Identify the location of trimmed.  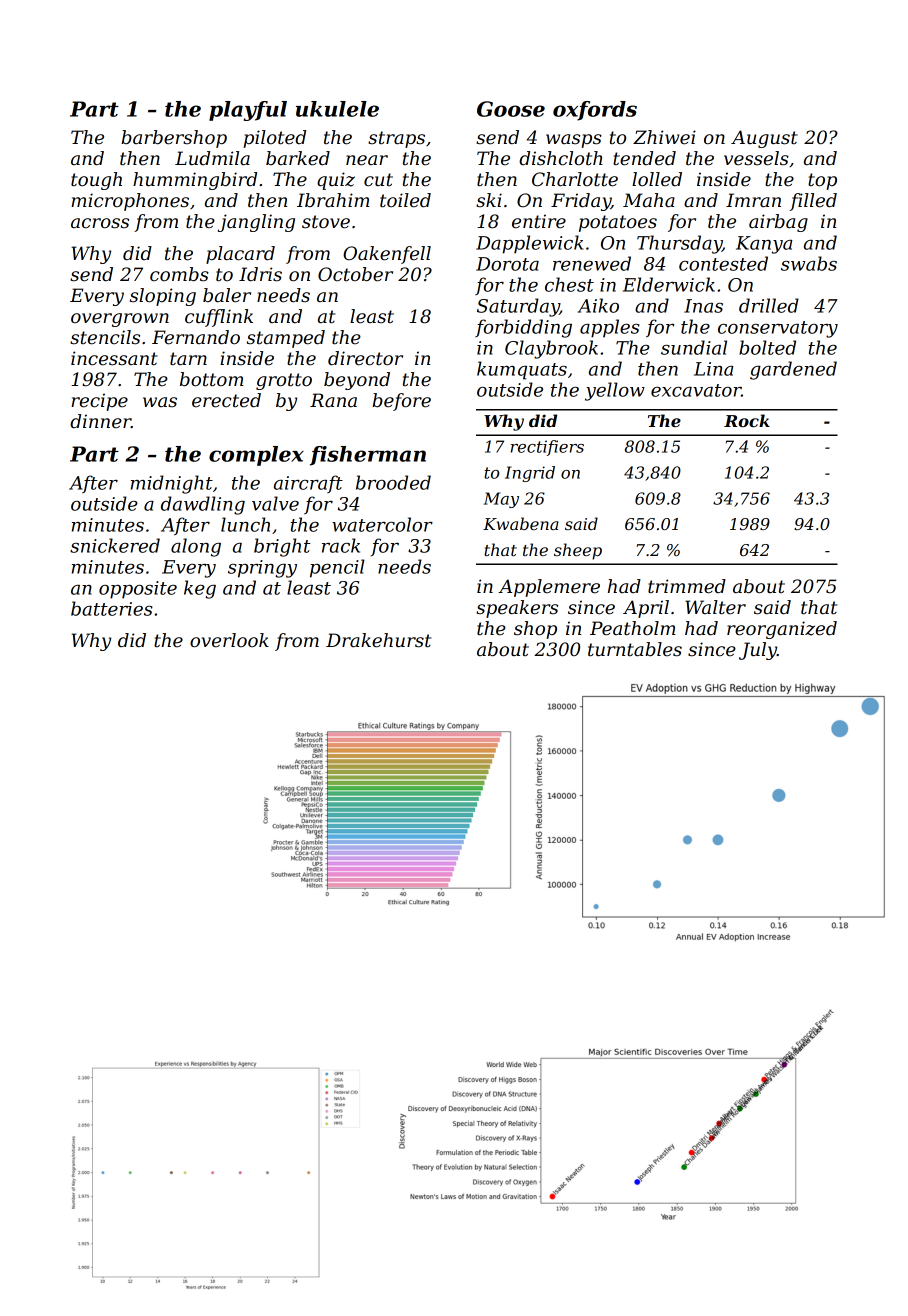
(687, 586).
